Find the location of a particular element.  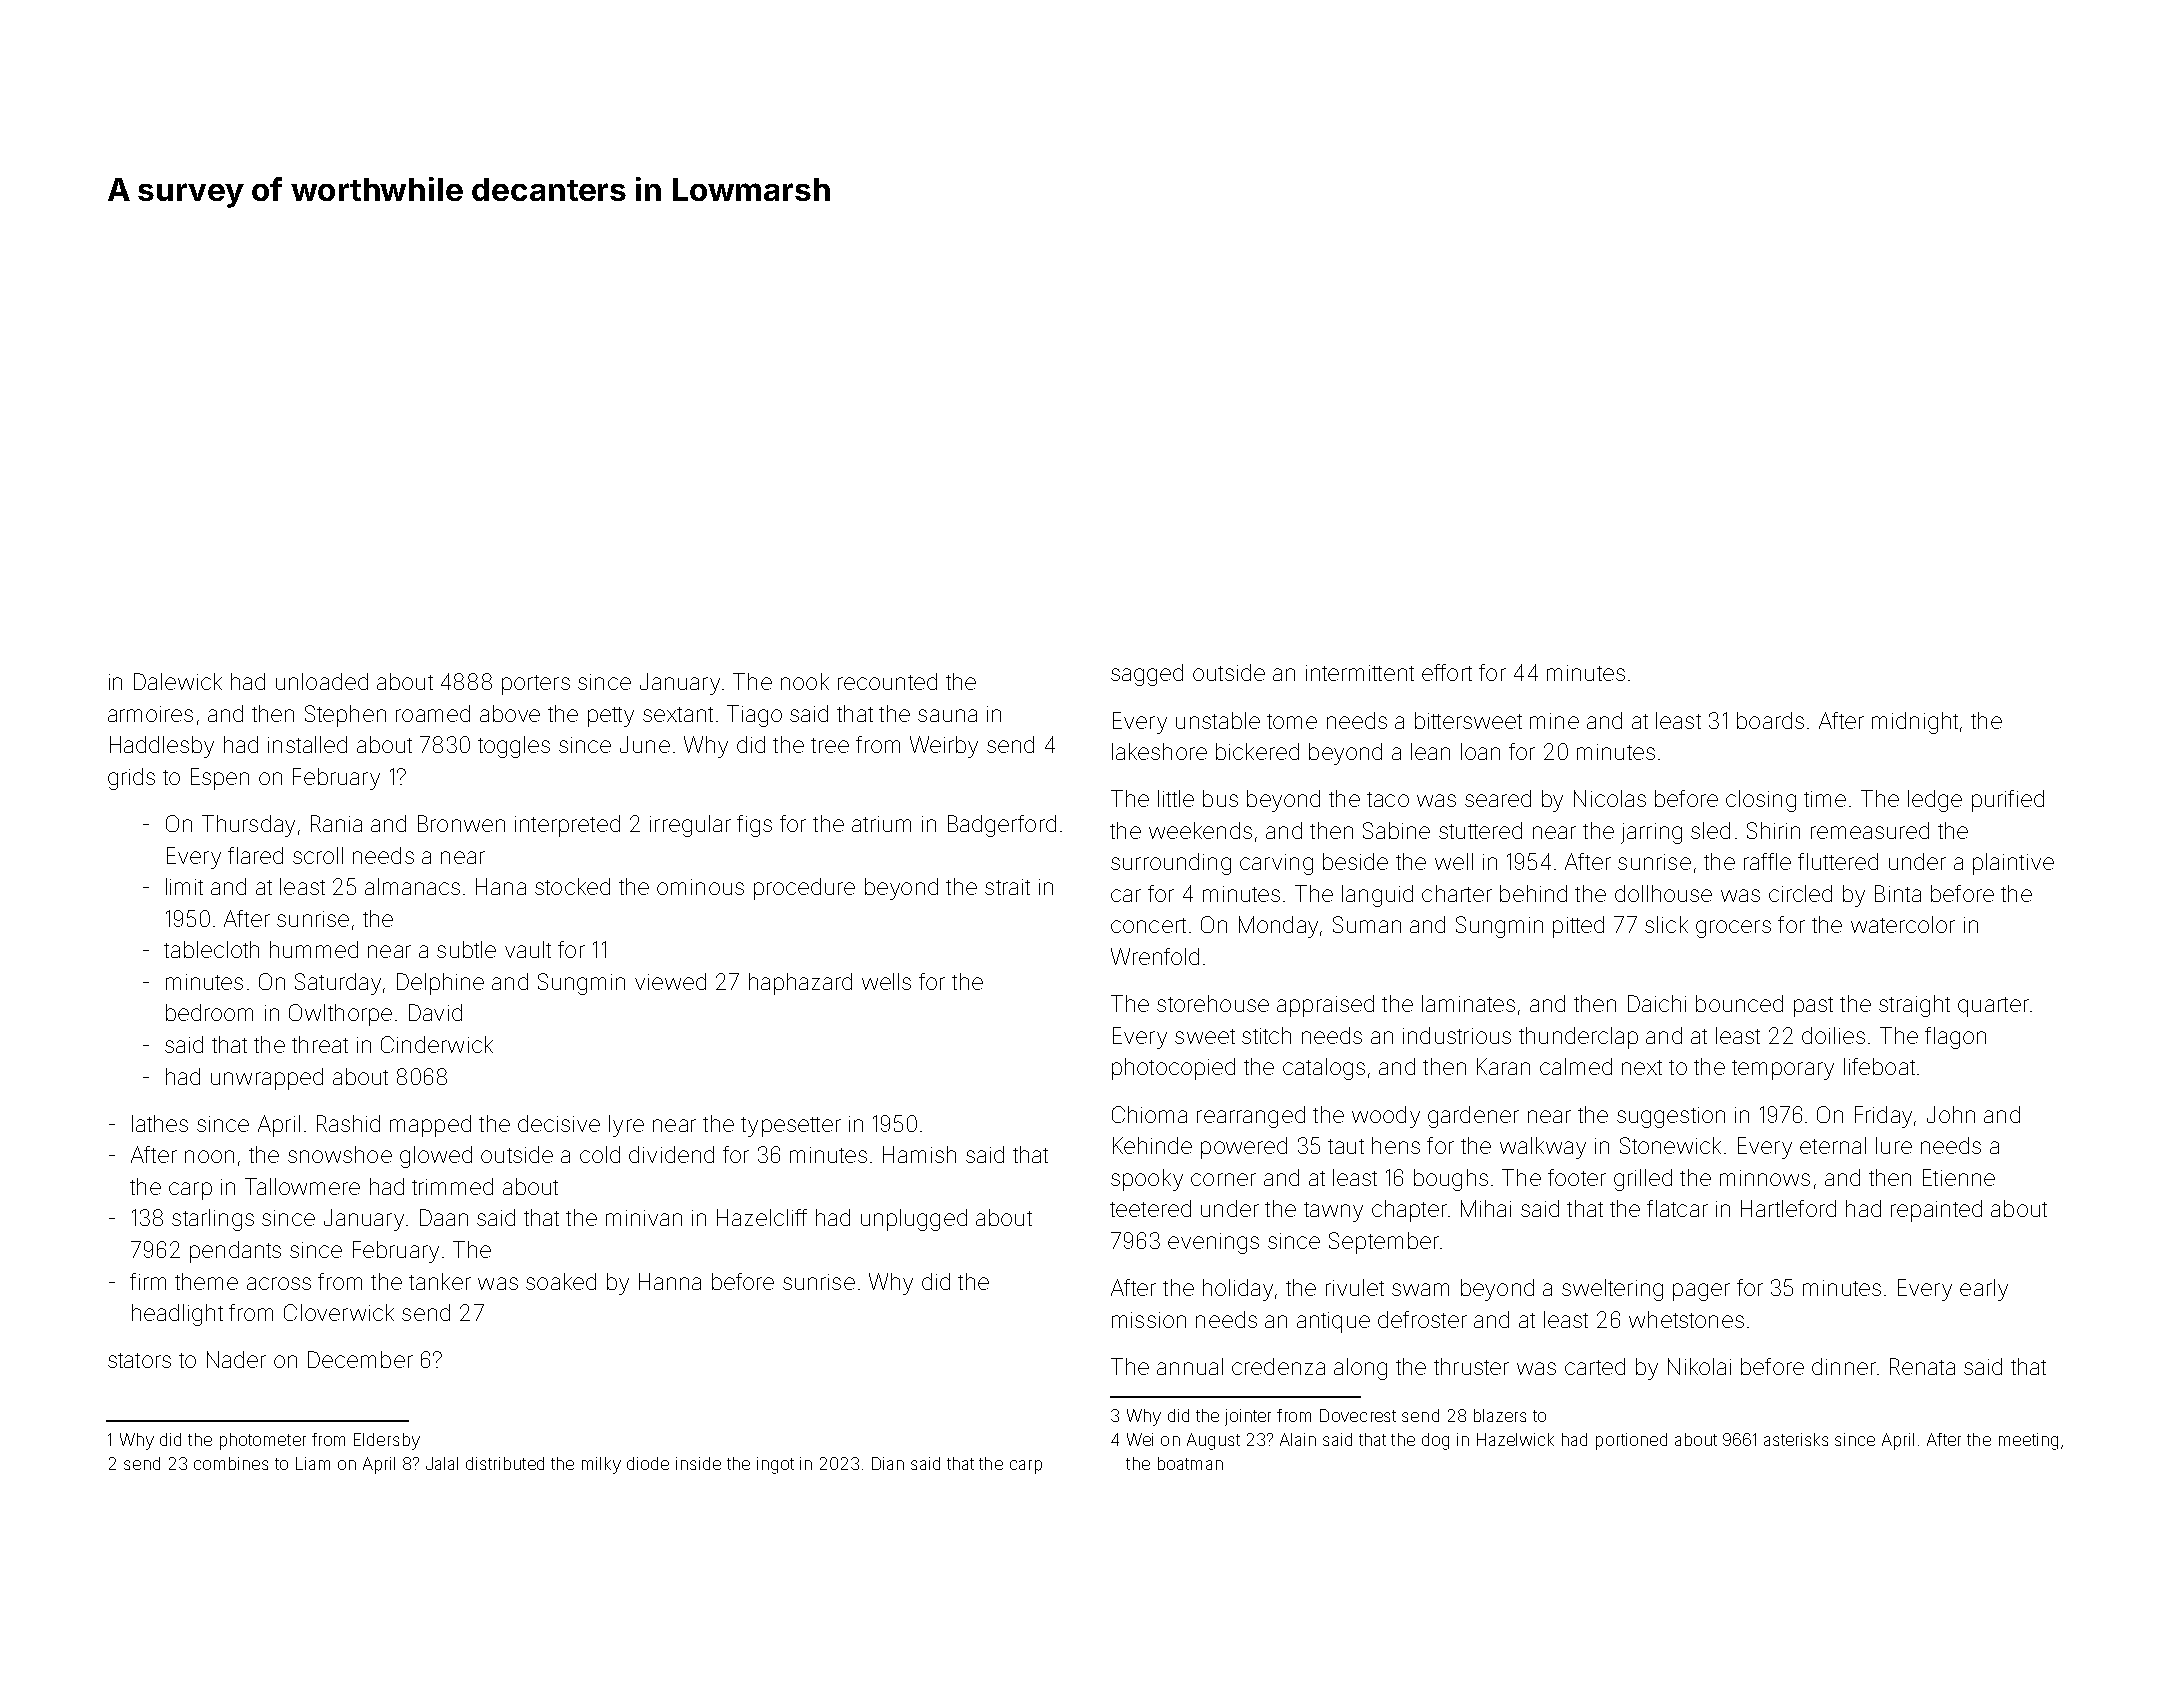

intermittent is located at coordinates (1360, 673).
